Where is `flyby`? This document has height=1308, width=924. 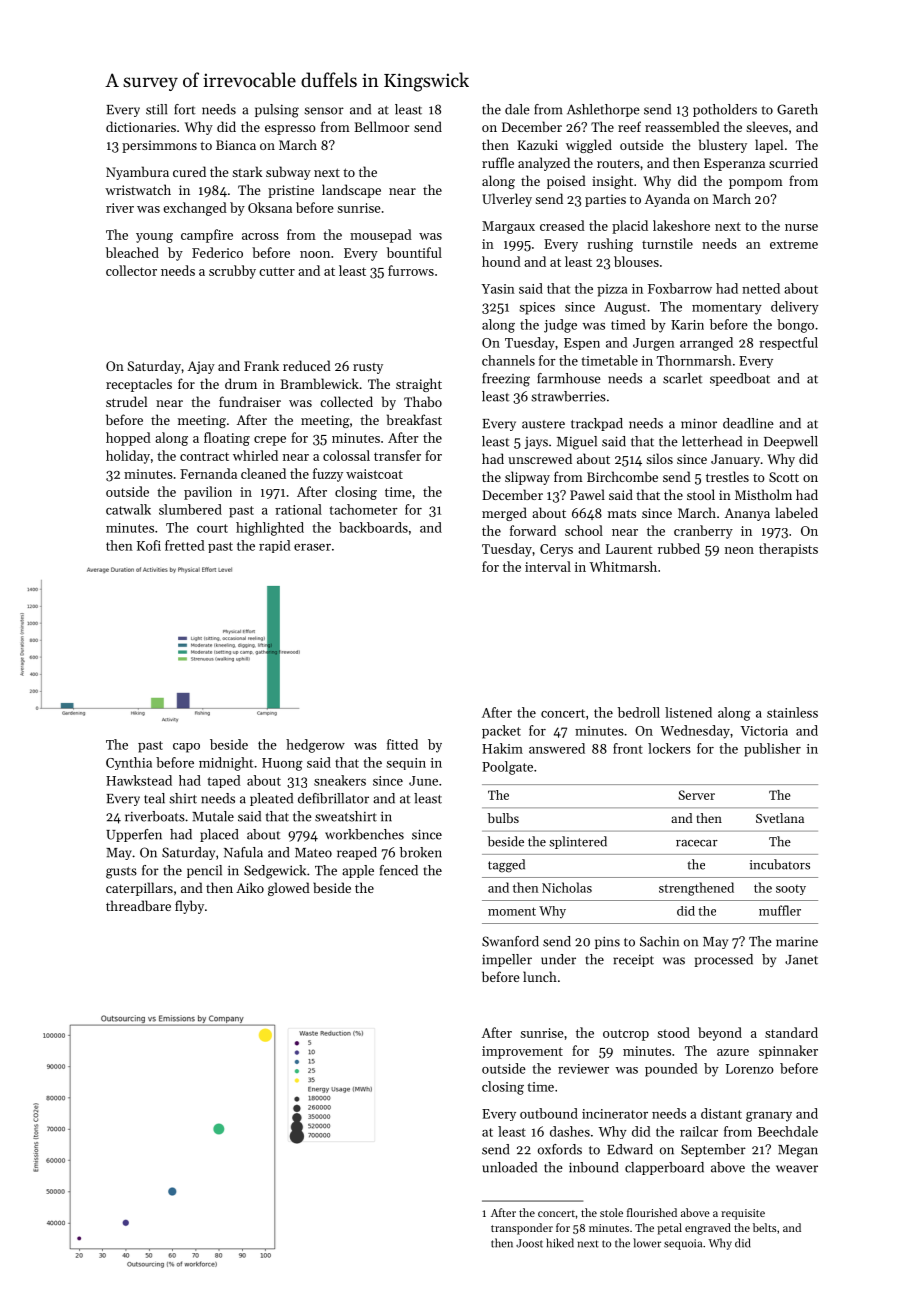 flyby is located at coordinates (189, 907).
